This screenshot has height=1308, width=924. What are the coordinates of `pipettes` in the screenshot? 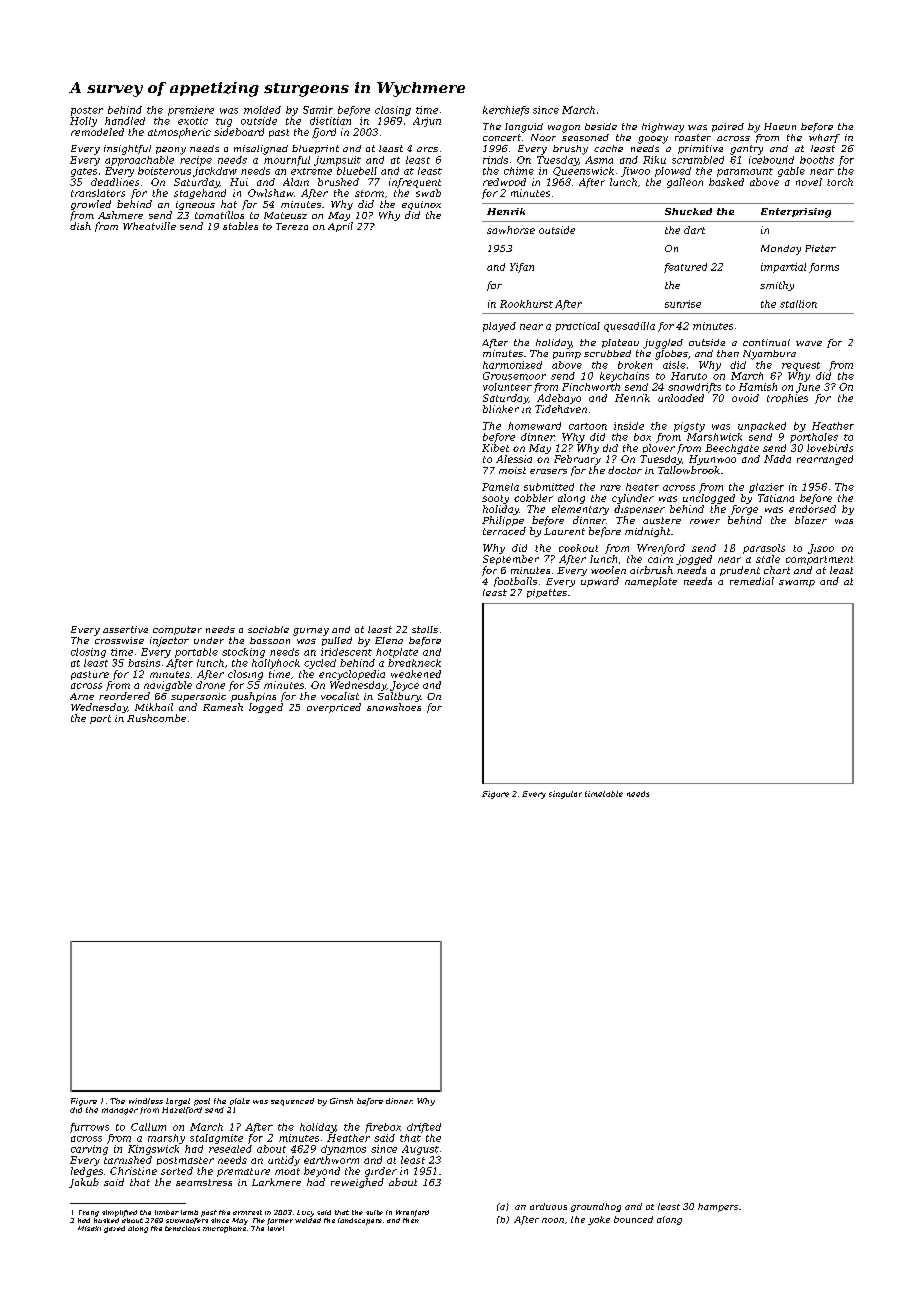 It's located at (547, 593).
